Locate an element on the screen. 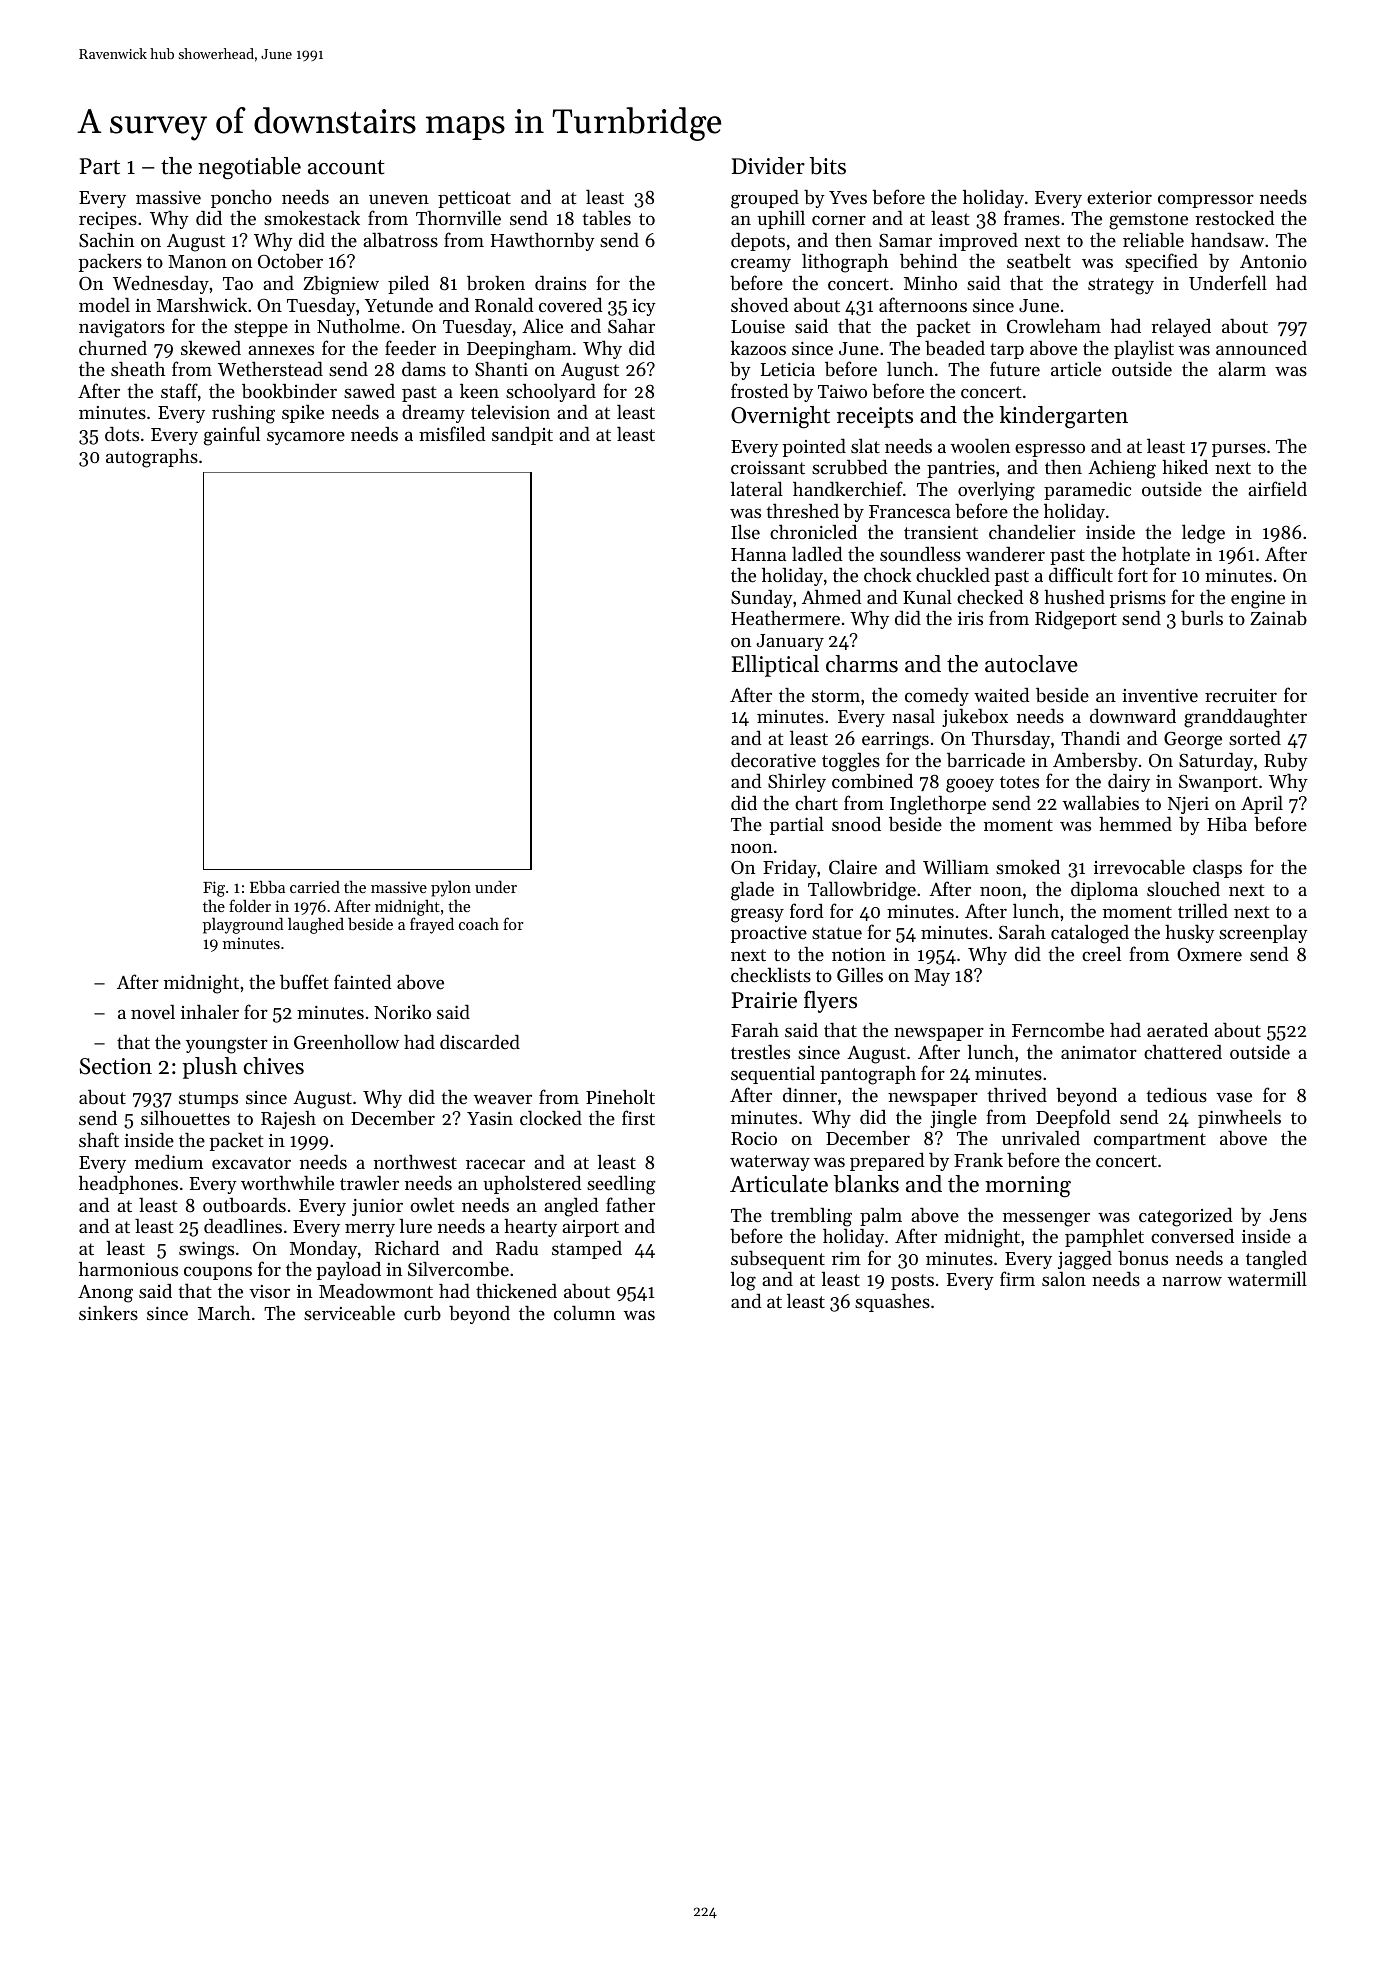 Image resolution: width=1386 pixels, height=1969 pixels. television is located at coordinates (510, 412).
